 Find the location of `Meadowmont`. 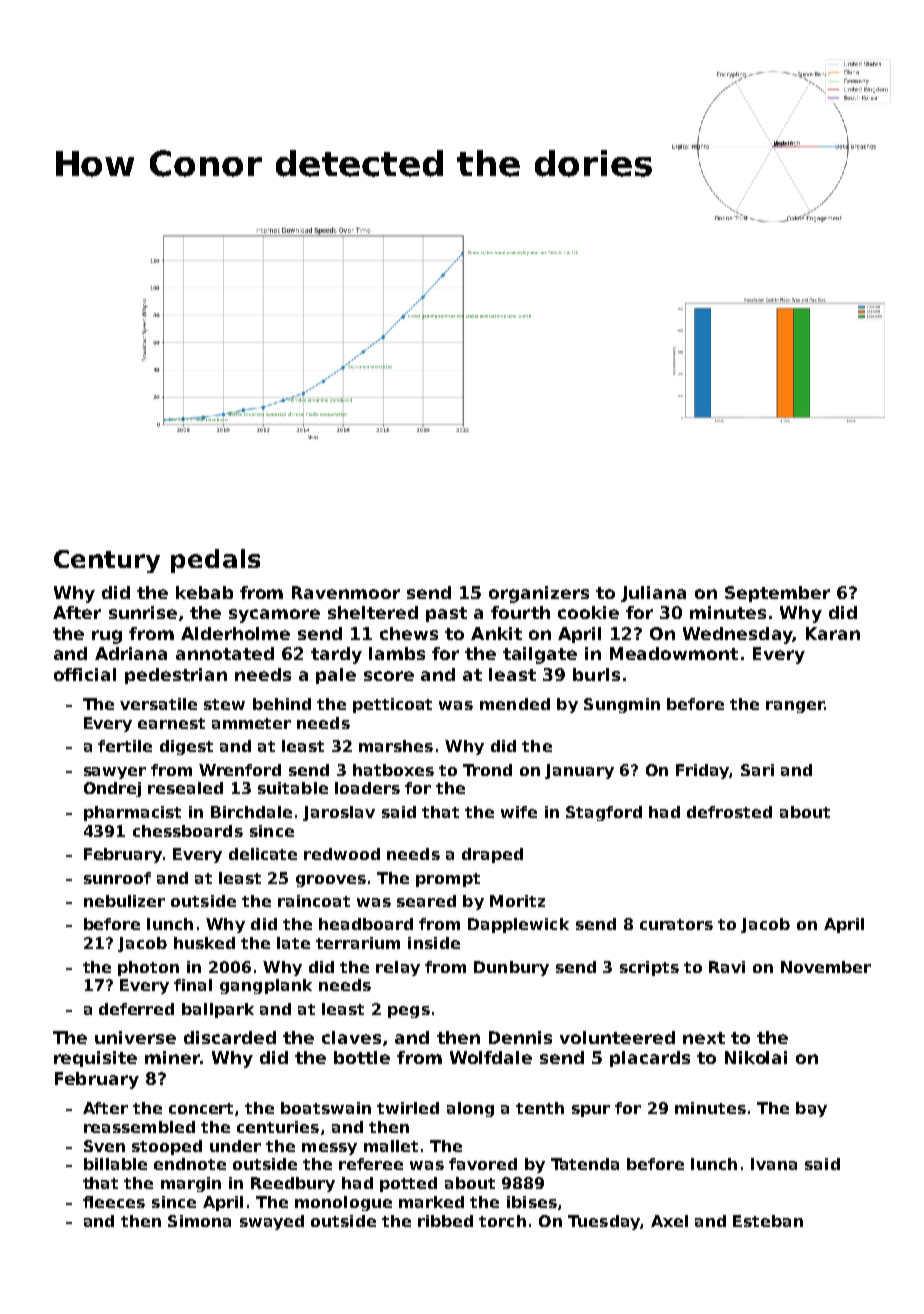

Meadowmont is located at coordinates (674, 653).
